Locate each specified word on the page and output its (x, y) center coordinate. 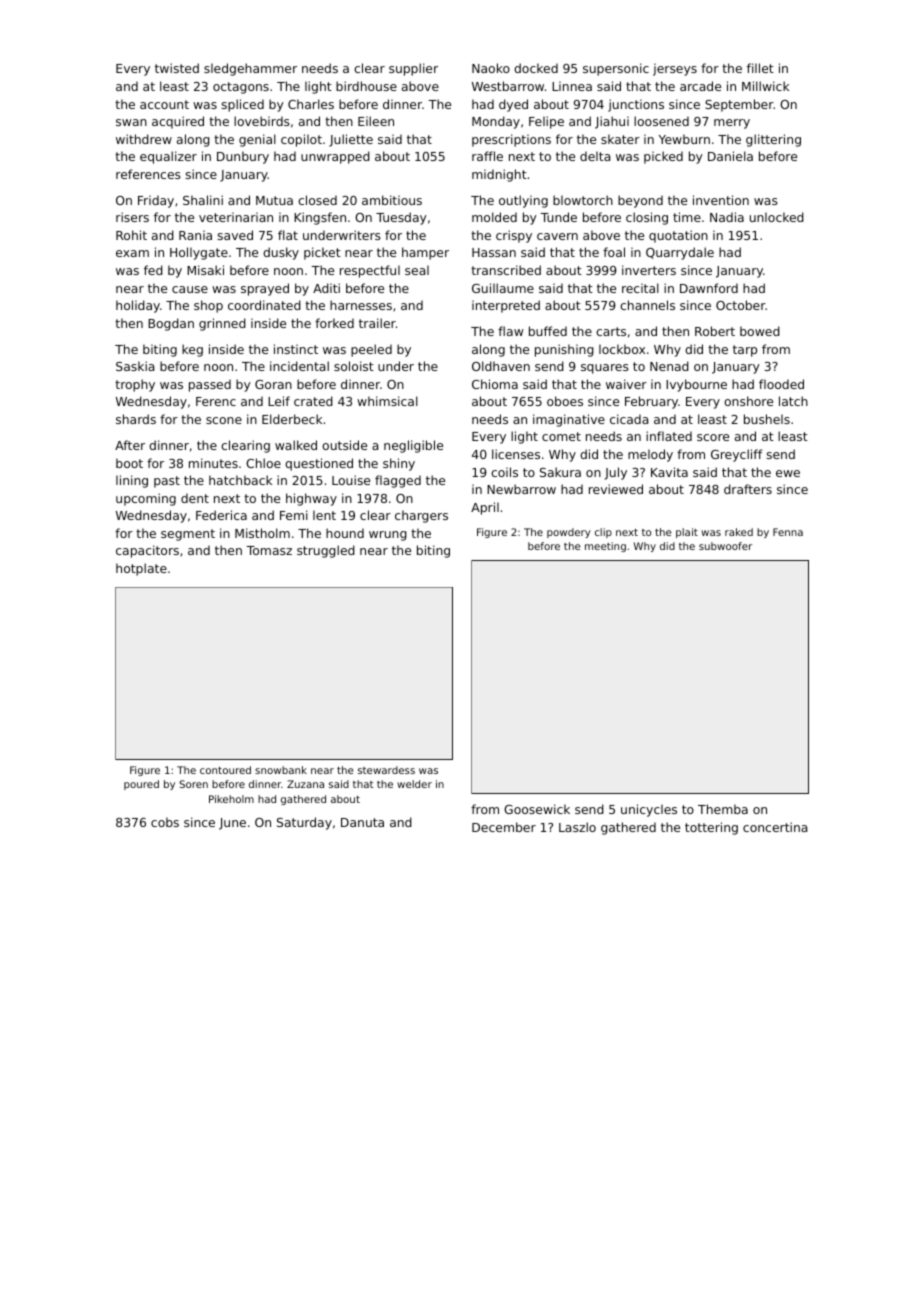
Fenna (788, 532)
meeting (605, 547)
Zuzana (305, 784)
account (164, 104)
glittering (773, 140)
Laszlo (577, 827)
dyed (513, 105)
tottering (711, 828)
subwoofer (725, 546)
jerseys (675, 69)
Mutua (274, 200)
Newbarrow (521, 489)
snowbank (281, 770)
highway (311, 499)
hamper (425, 253)
